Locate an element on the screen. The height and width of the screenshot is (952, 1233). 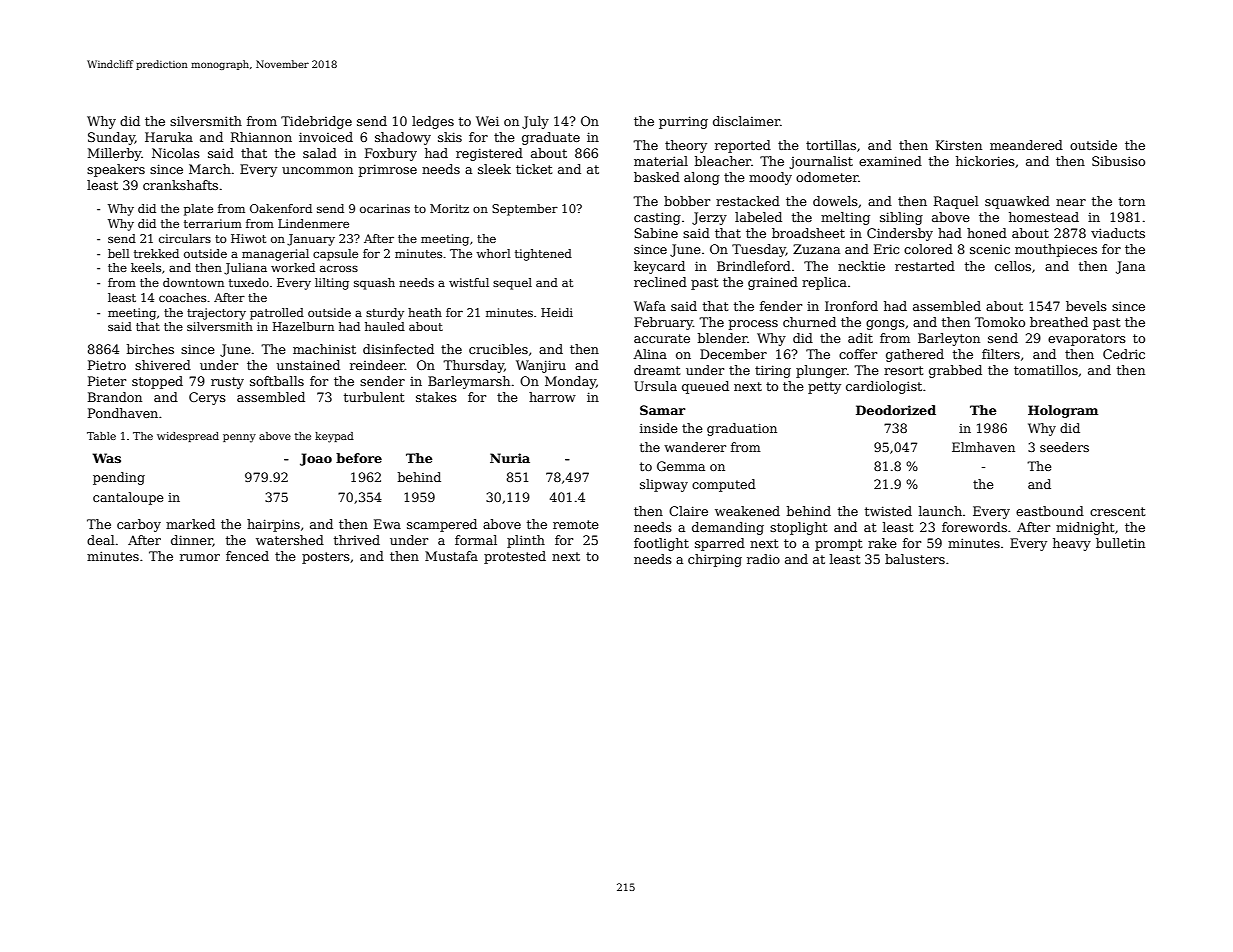
Was is located at coordinates (107, 458).
